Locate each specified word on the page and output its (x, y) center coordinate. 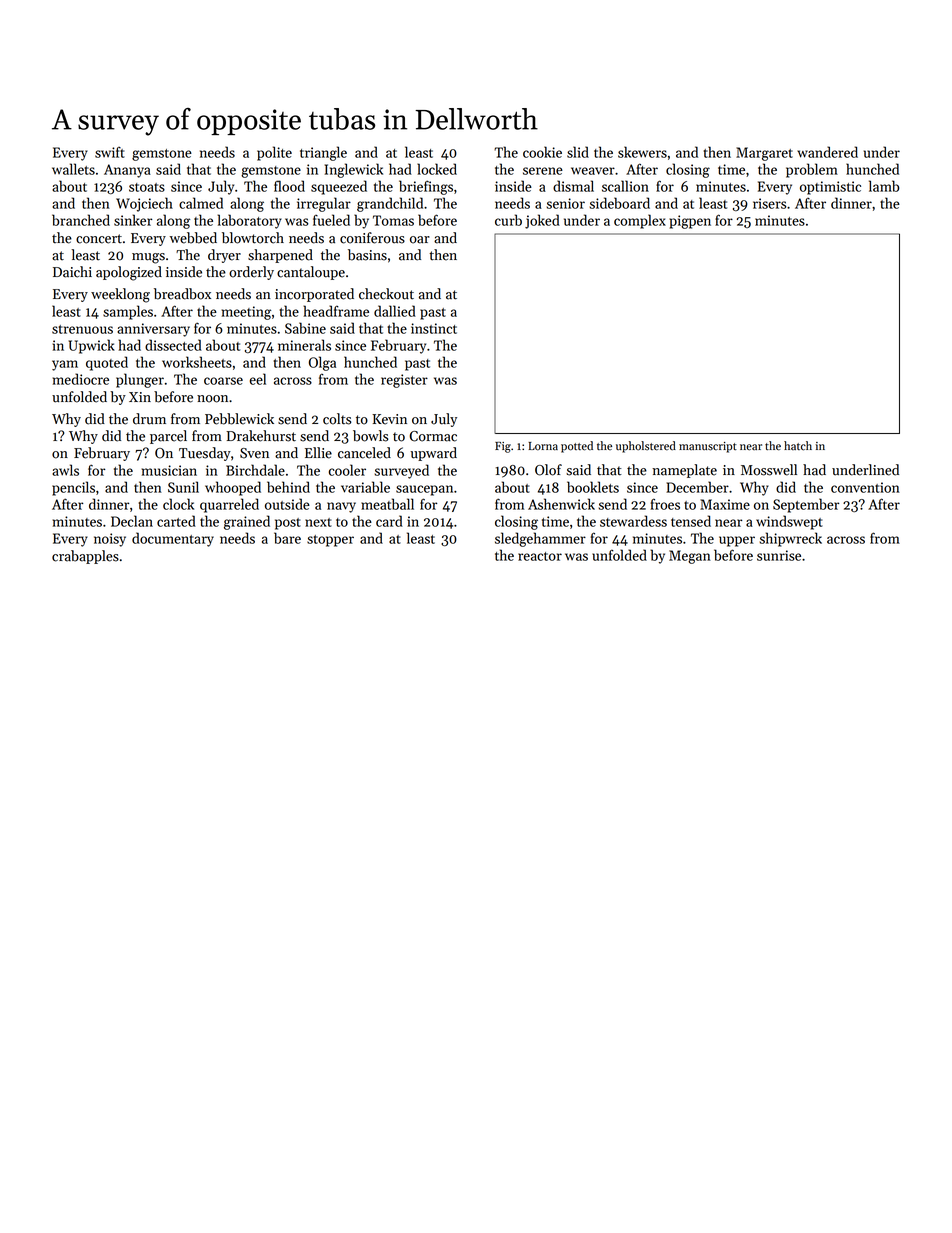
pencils (73, 488)
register (404, 381)
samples (128, 312)
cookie (542, 152)
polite (274, 153)
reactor (540, 556)
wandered (827, 152)
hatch (798, 446)
